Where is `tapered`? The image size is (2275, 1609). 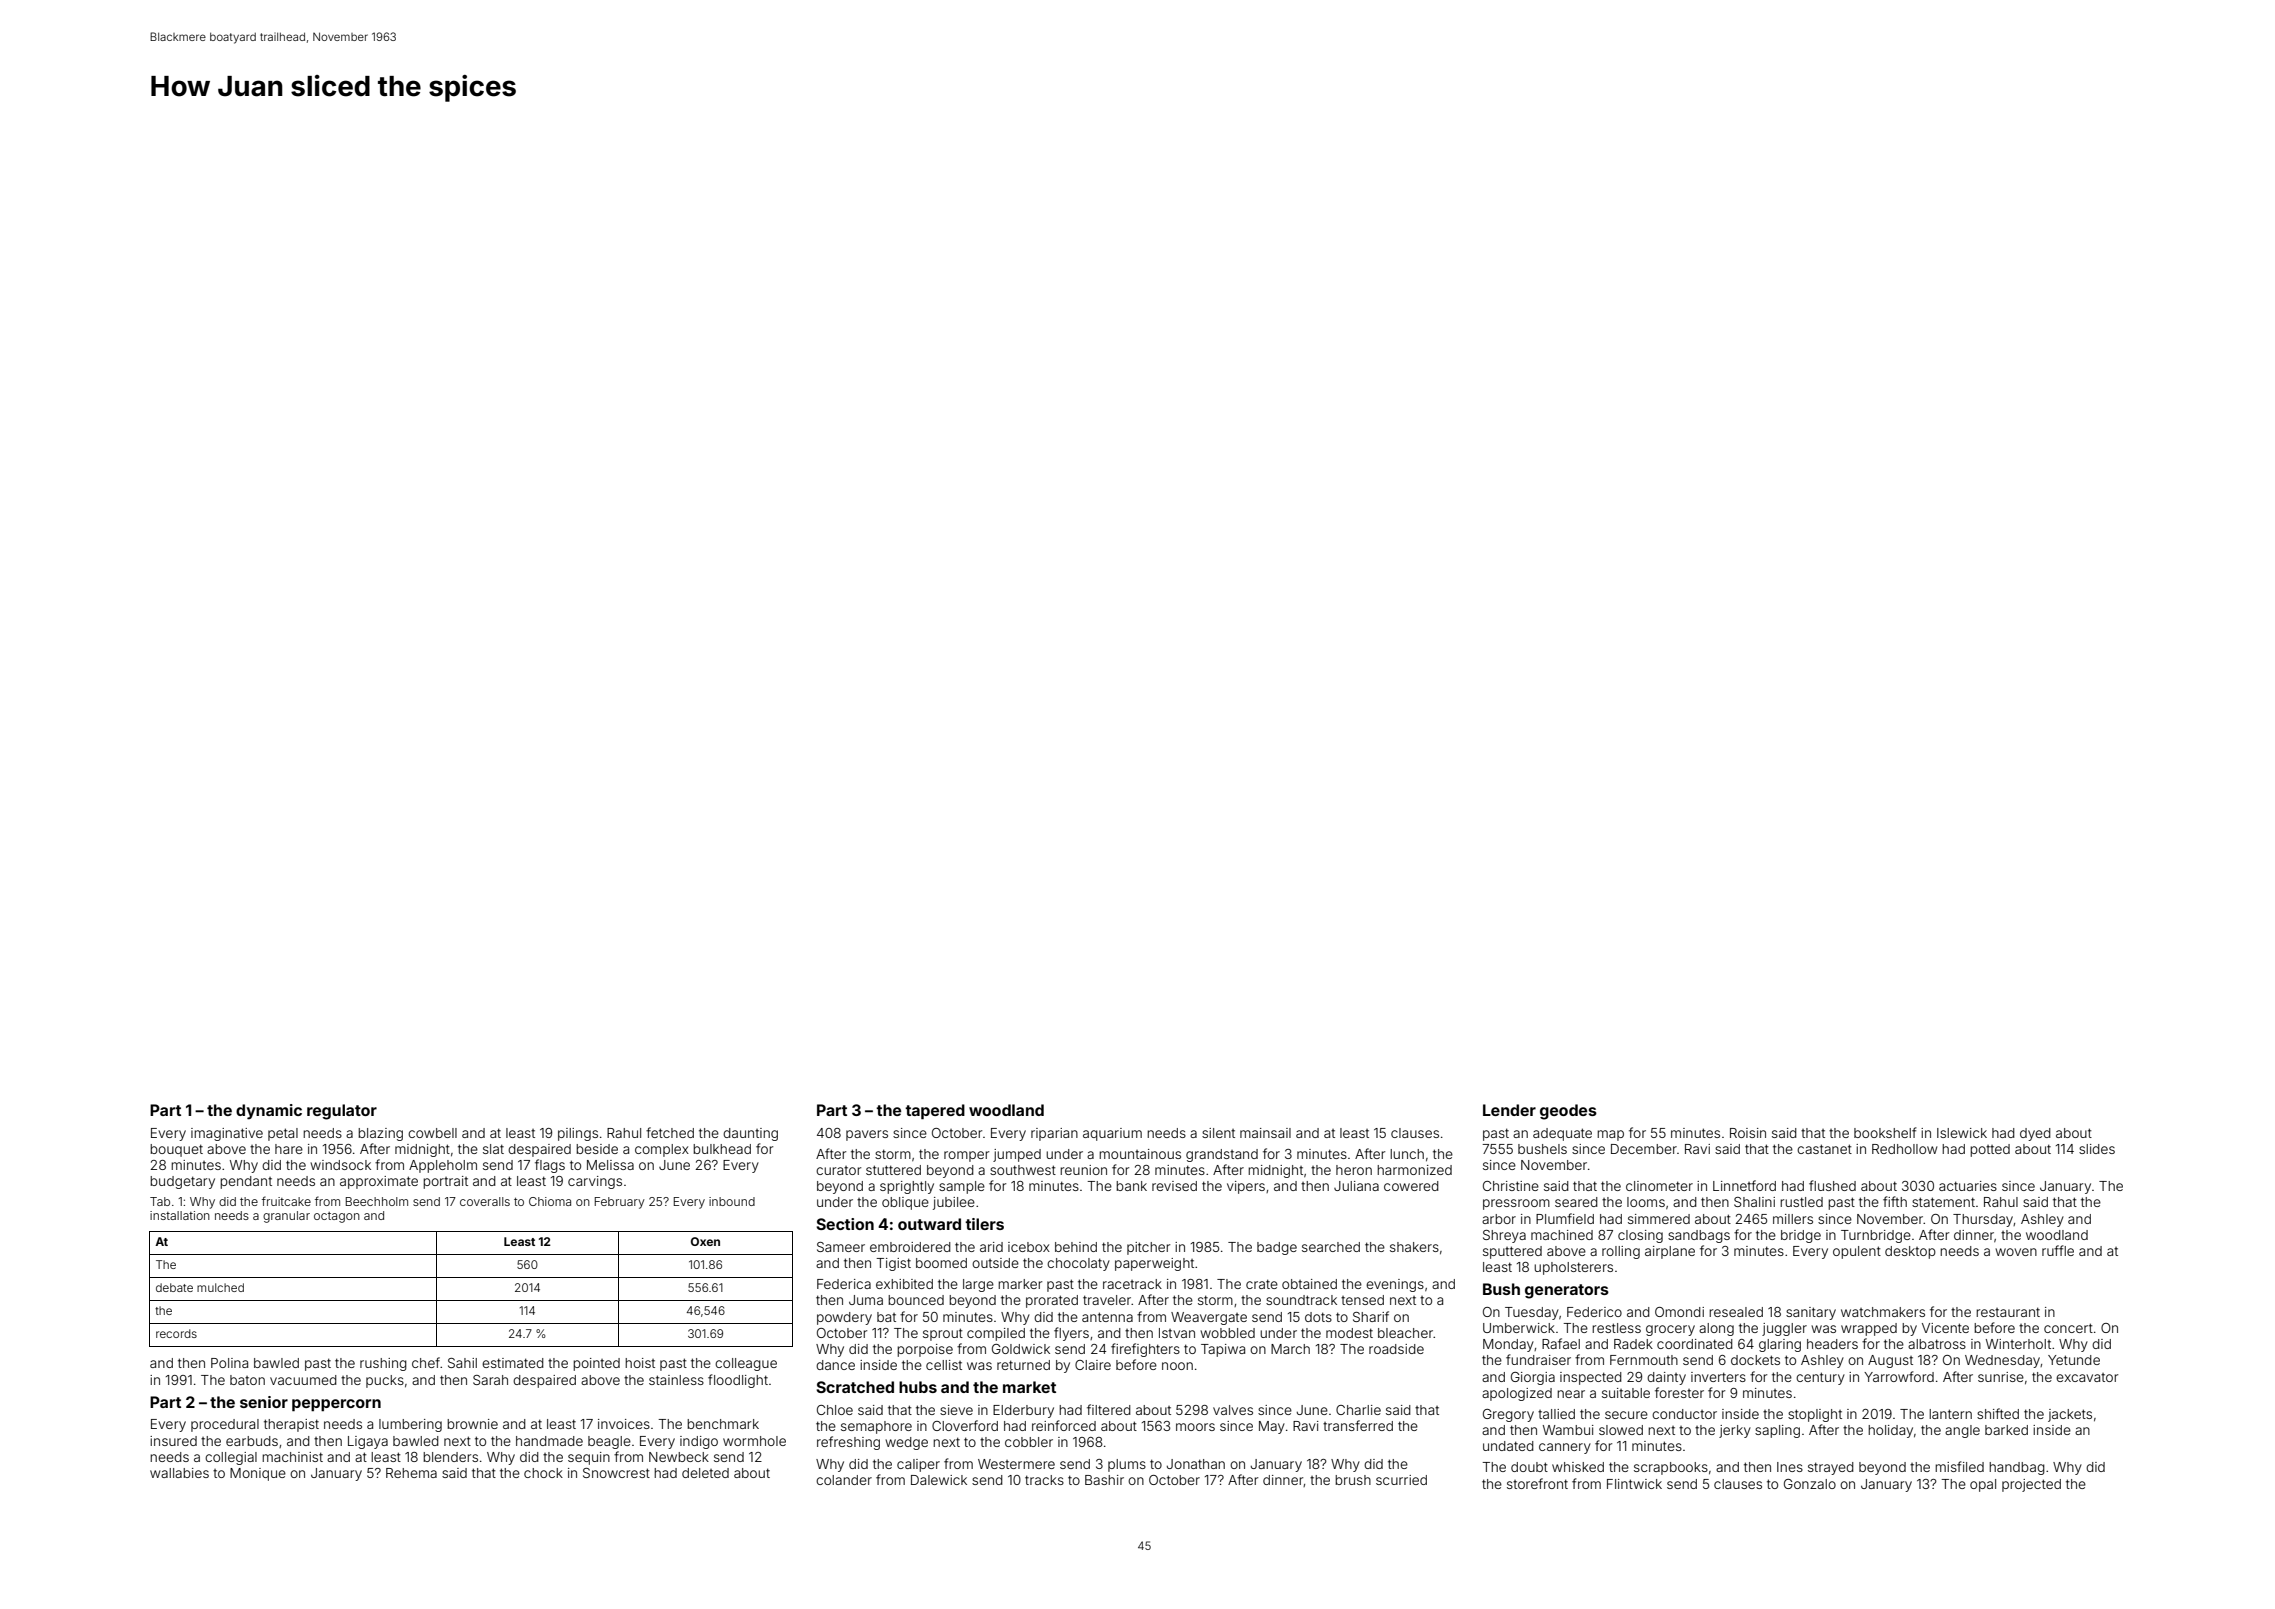 tapered is located at coordinates (935, 1112).
